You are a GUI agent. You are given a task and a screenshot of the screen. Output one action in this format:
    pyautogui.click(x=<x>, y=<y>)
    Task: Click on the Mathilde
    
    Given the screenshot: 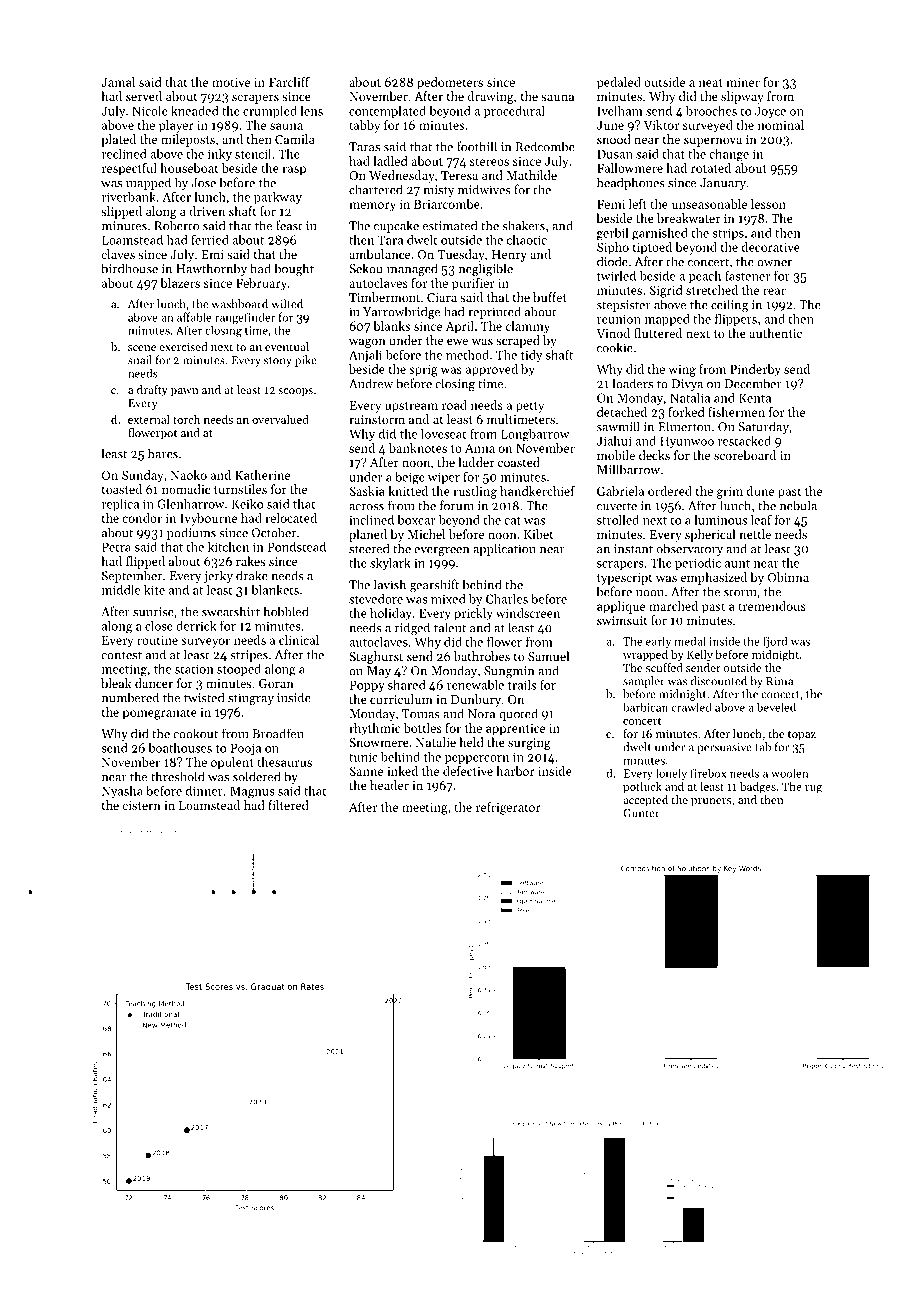 What is the action you would take?
    pyautogui.click(x=532, y=175)
